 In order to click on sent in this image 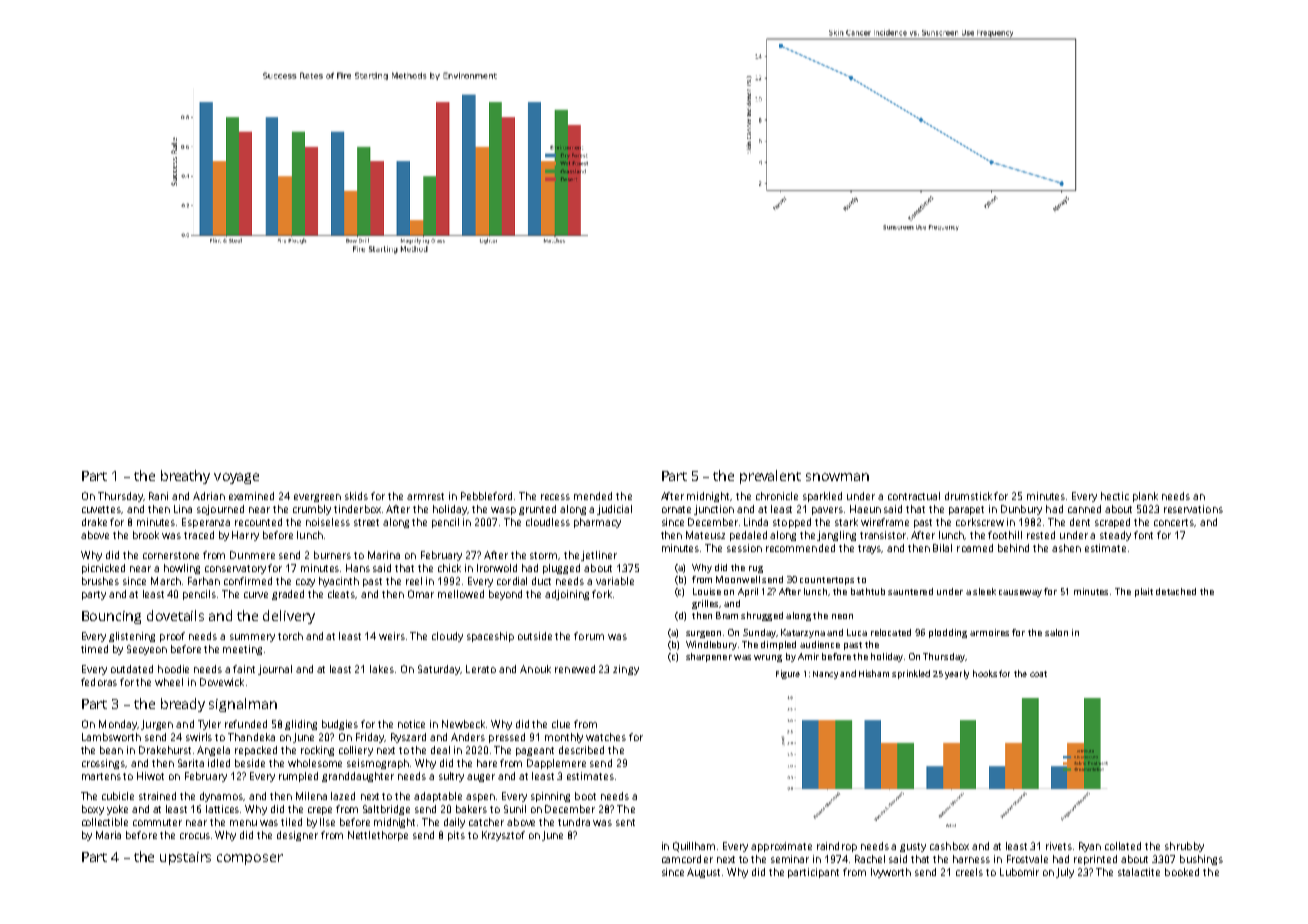, I will do `click(625, 822)`.
